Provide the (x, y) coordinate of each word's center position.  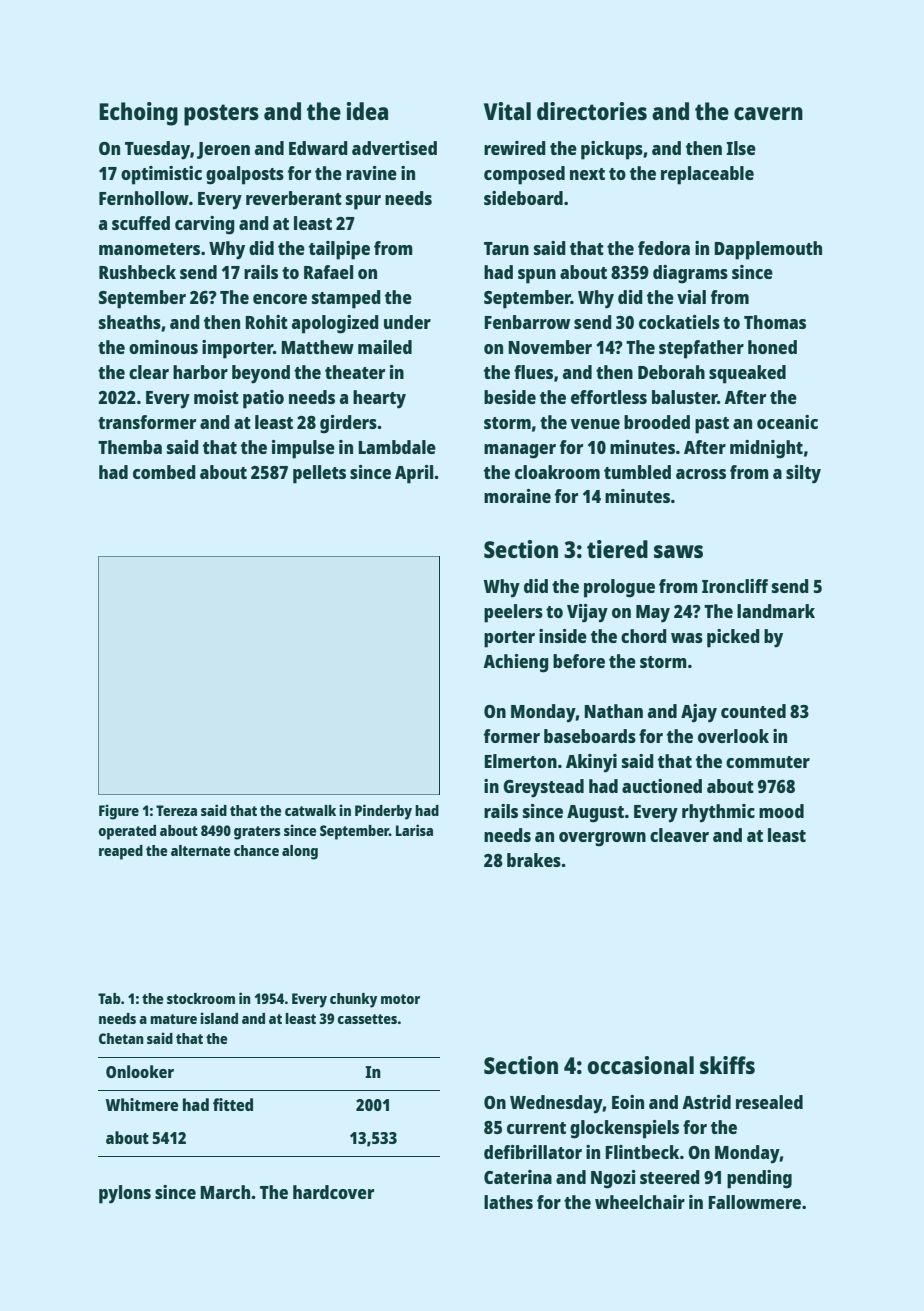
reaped (121, 852)
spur (363, 202)
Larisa (414, 830)
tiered (617, 549)
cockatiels (679, 322)
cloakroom (557, 472)
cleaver (679, 835)
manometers (149, 249)
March (225, 1192)
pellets (319, 474)
